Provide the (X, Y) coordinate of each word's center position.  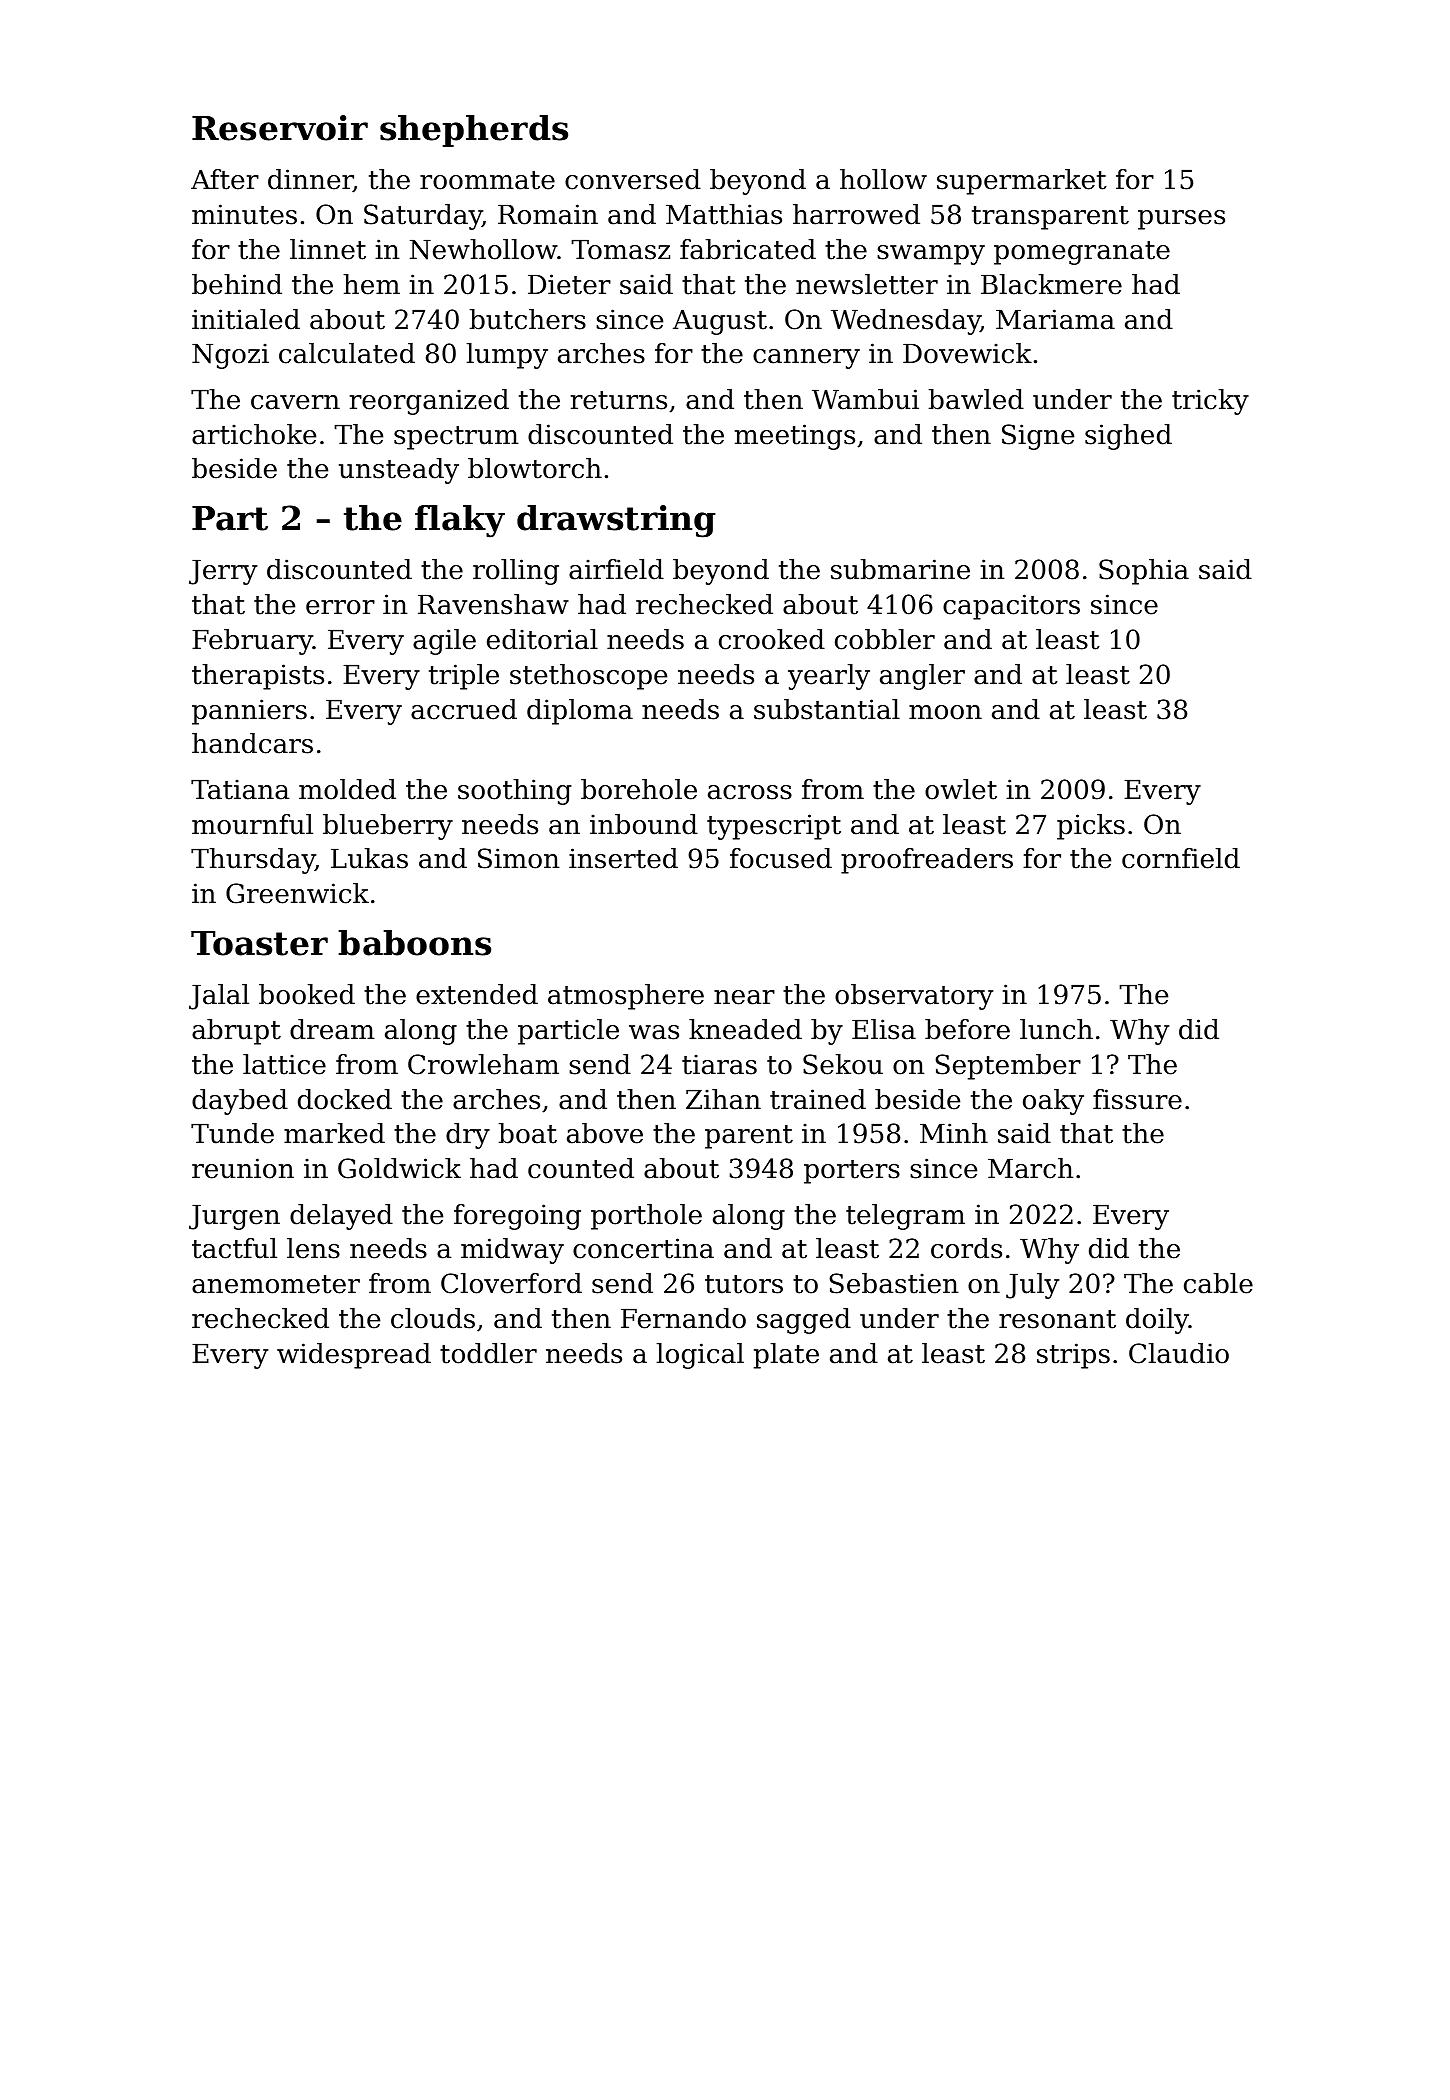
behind (237, 284)
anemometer (276, 1284)
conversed (633, 179)
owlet (961, 789)
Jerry (223, 572)
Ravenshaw (493, 604)
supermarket (1022, 182)
